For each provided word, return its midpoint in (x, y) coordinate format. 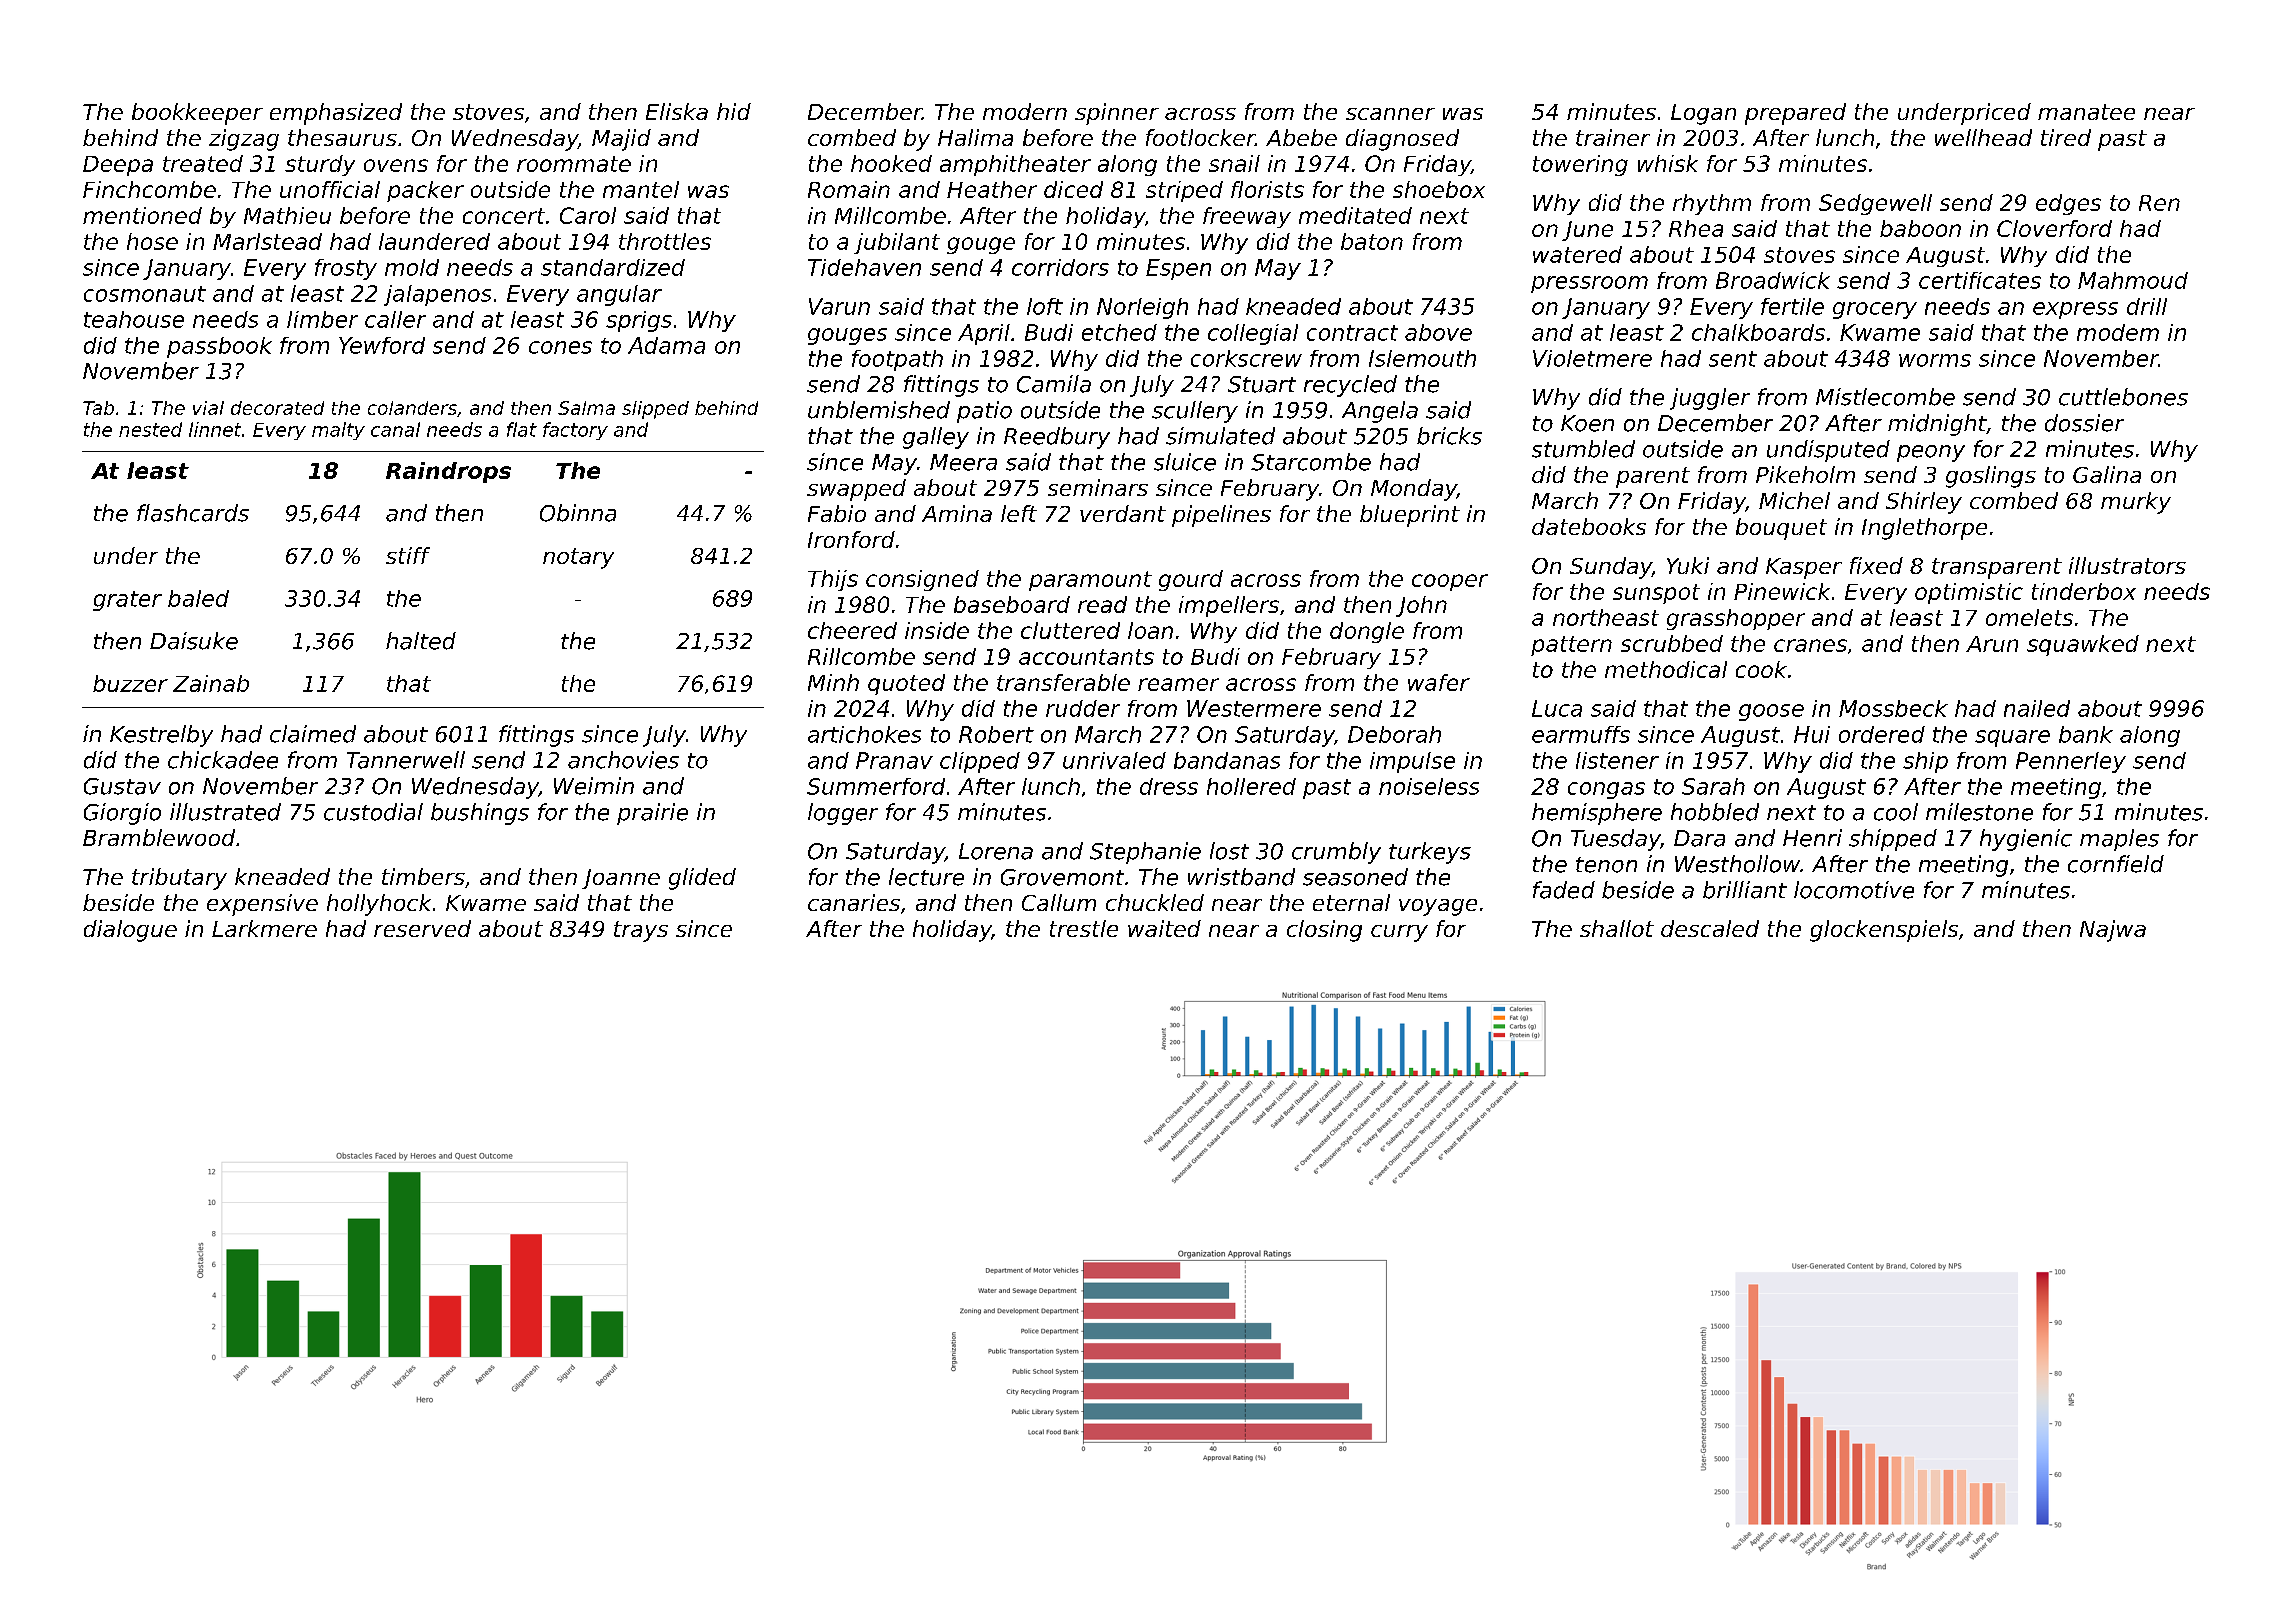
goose (1771, 712)
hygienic (2026, 840)
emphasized (336, 114)
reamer (1178, 684)
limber (322, 319)
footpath (897, 360)
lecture (926, 877)
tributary (179, 879)
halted (421, 641)
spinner (1117, 114)
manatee (2086, 112)
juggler (1710, 399)
